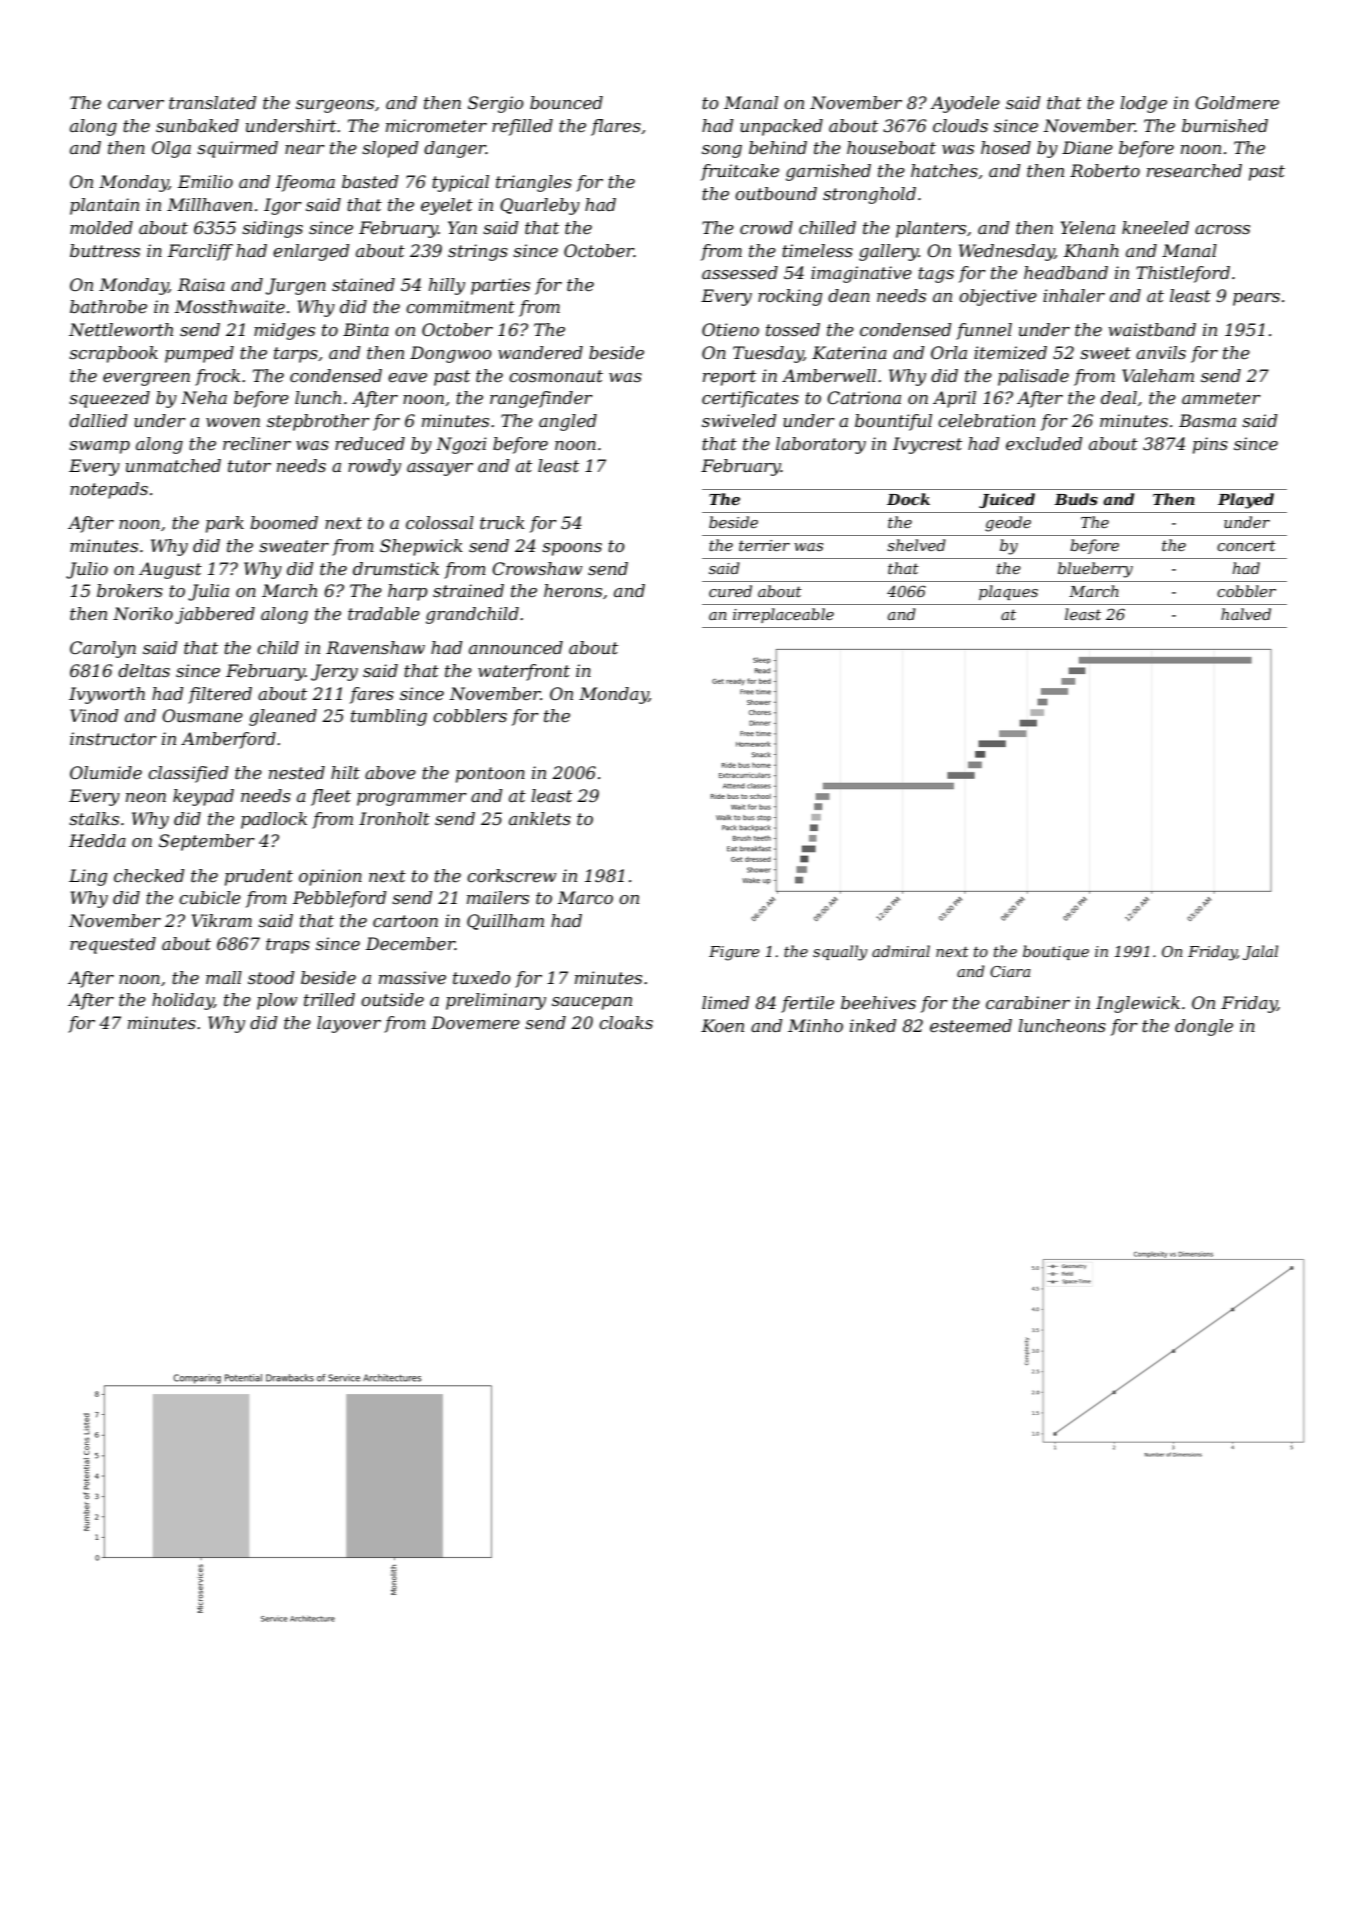 Image resolution: width=1356 pixels, height=1918 pixels. I want to click on Vinod, so click(94, 715).
